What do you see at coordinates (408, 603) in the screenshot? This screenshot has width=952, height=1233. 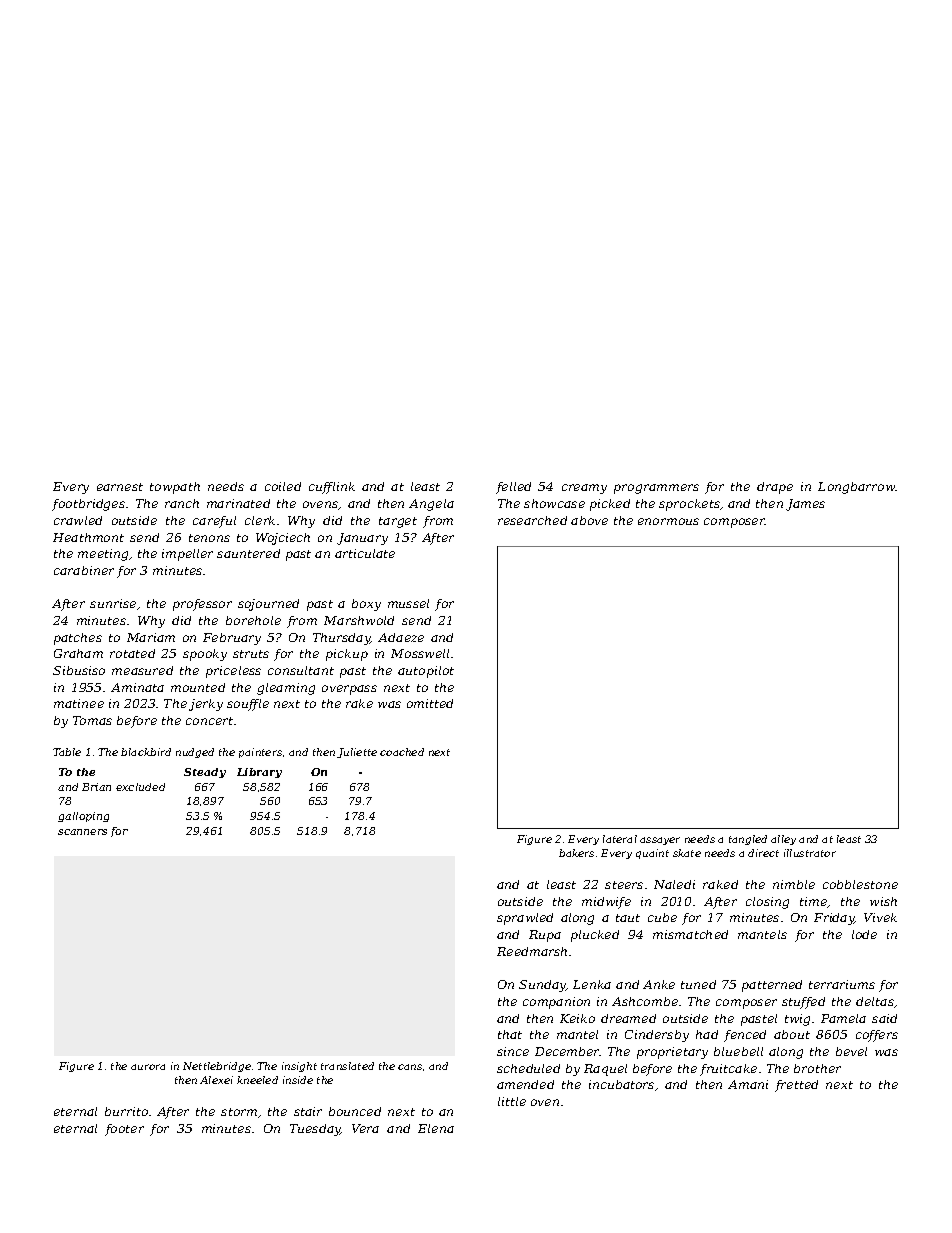 I see `mussel` at bounding box center [408, 603].
